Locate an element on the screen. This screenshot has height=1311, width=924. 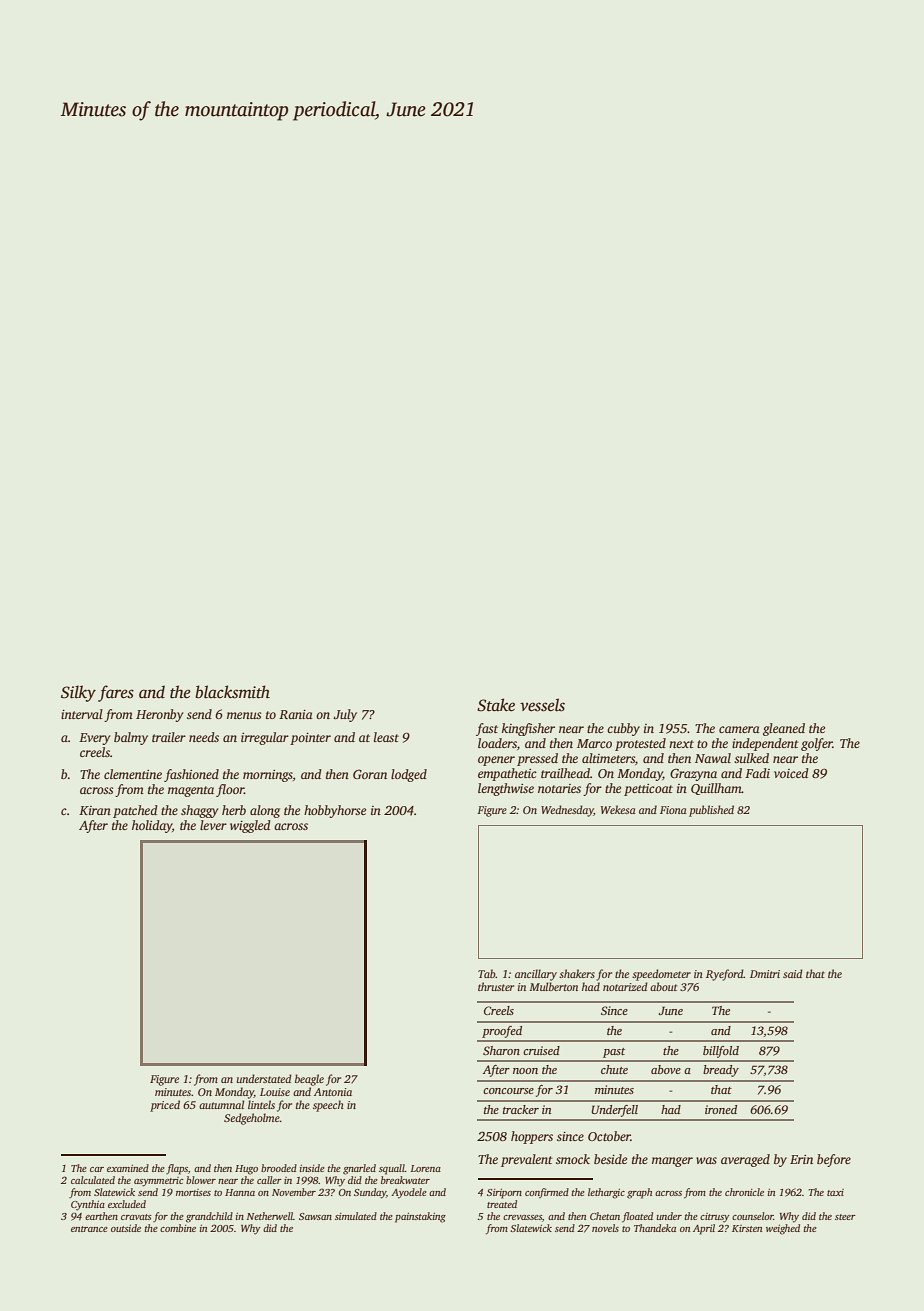
holiday is located at coordinates (152, 826).
